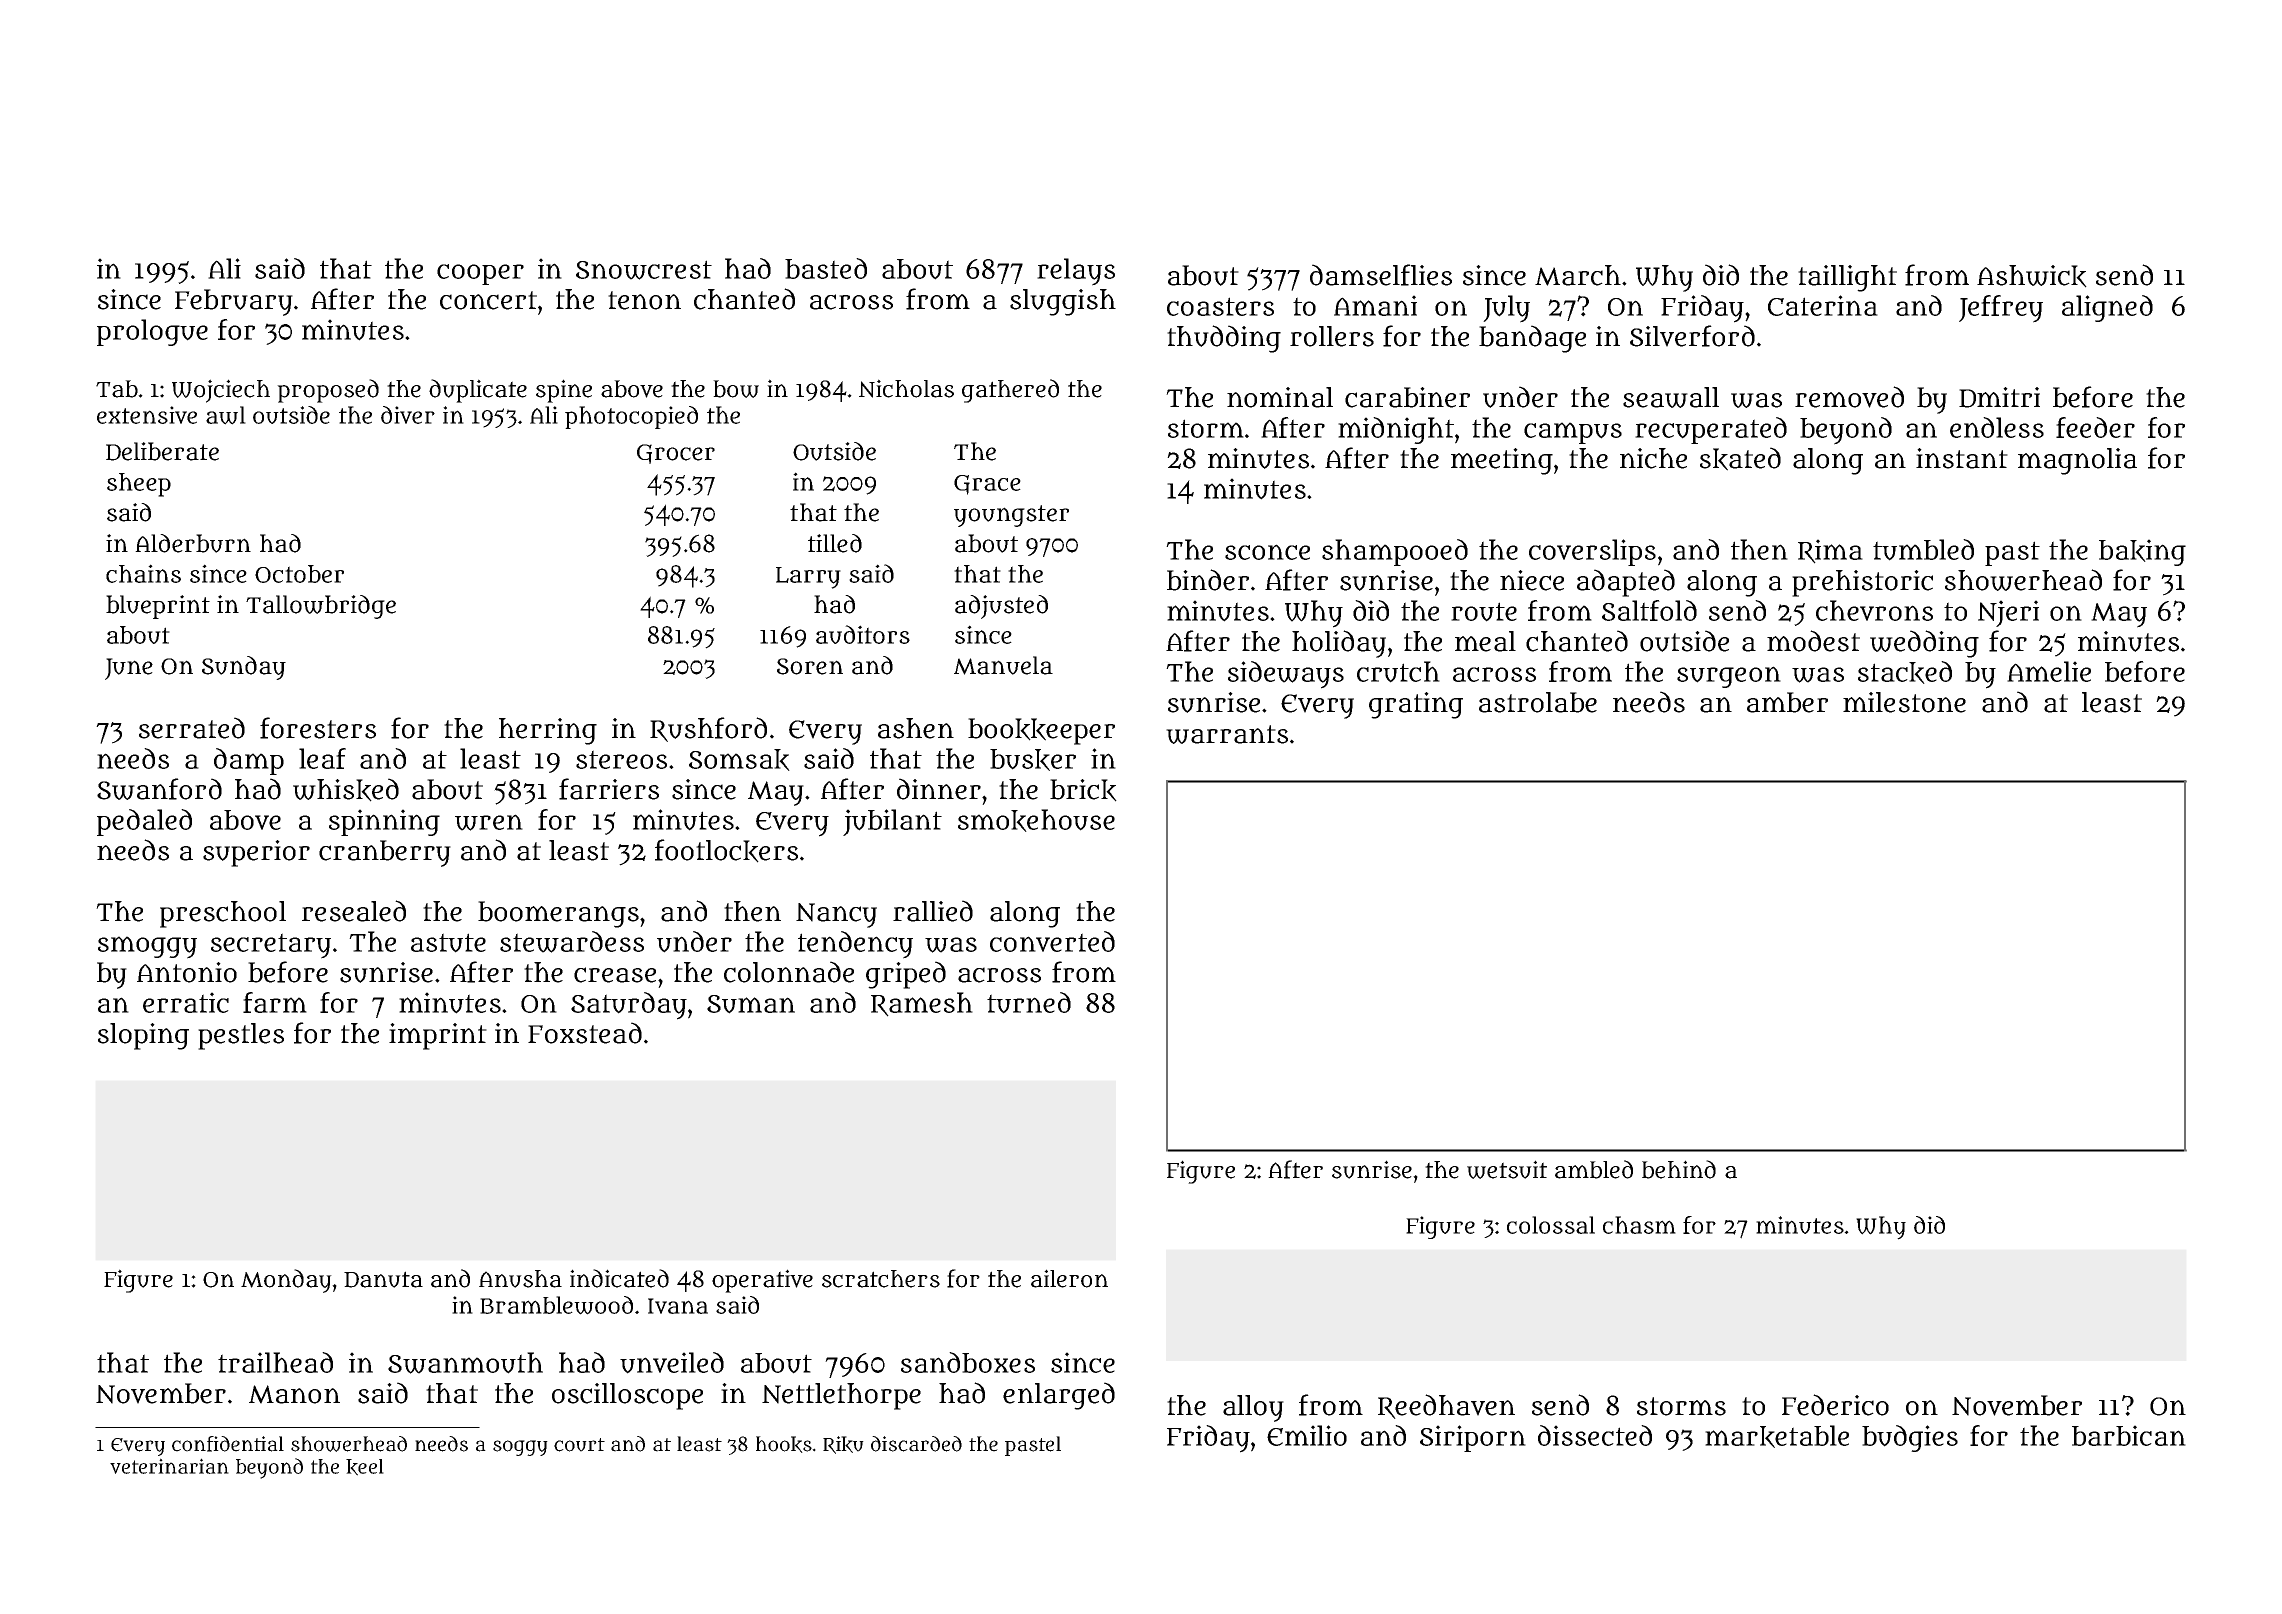 The width and height of the image is (2282, 1614). What do you see at coordinates (916, 1444) in the image?
I see `discarded` at bounding box center [916, 1444].
